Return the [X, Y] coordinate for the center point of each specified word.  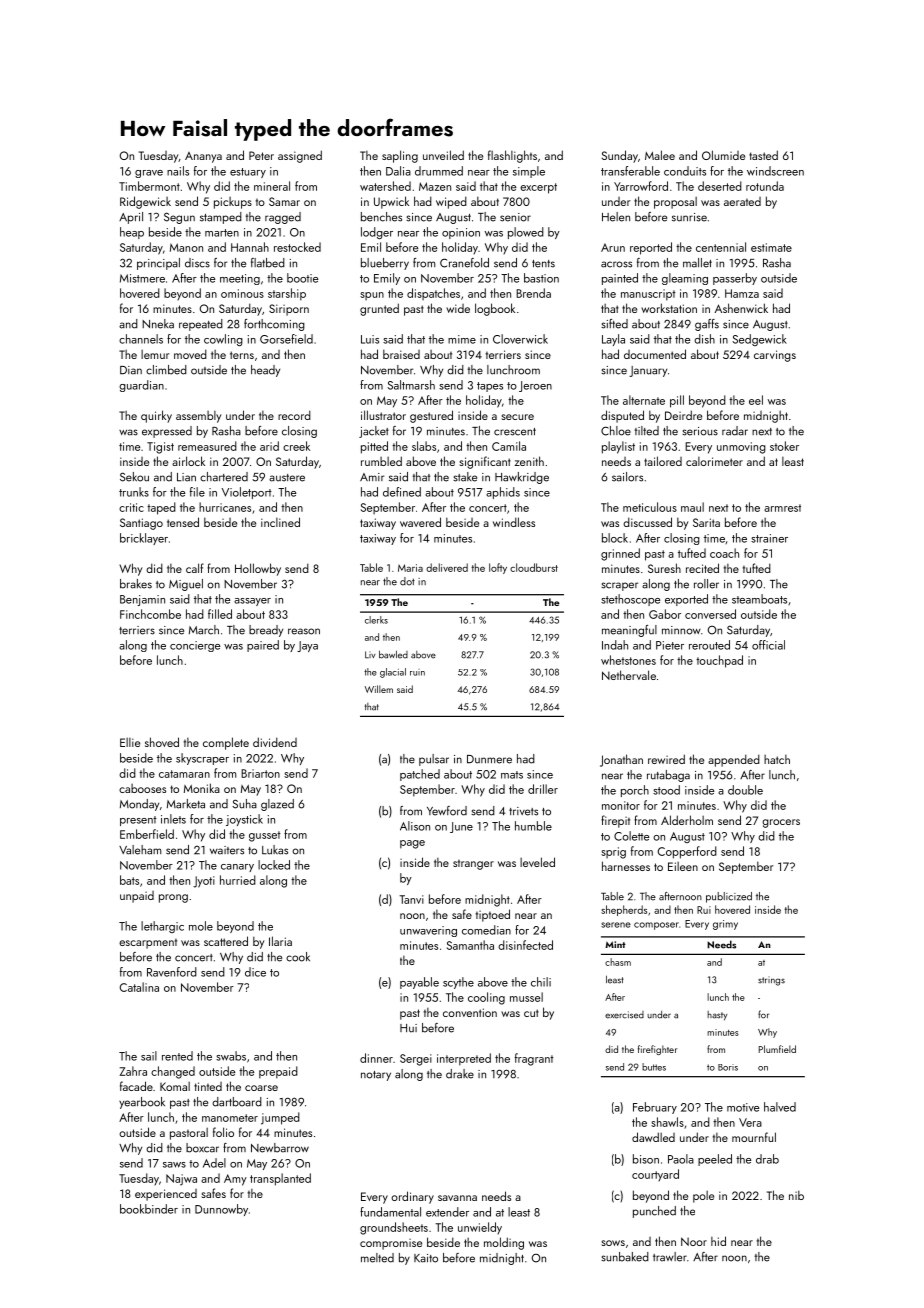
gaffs [707, 325]
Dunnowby [221, 1210]
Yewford [447, 811]
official [768, 645]
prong [173, 898]
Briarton [260, 773]
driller [543, 789]
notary [376, 1076]
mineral [272, 186]
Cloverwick [520, 339]
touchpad [719, 661]
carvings [775, 356]
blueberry [385, 264]
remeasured [207, 446]
